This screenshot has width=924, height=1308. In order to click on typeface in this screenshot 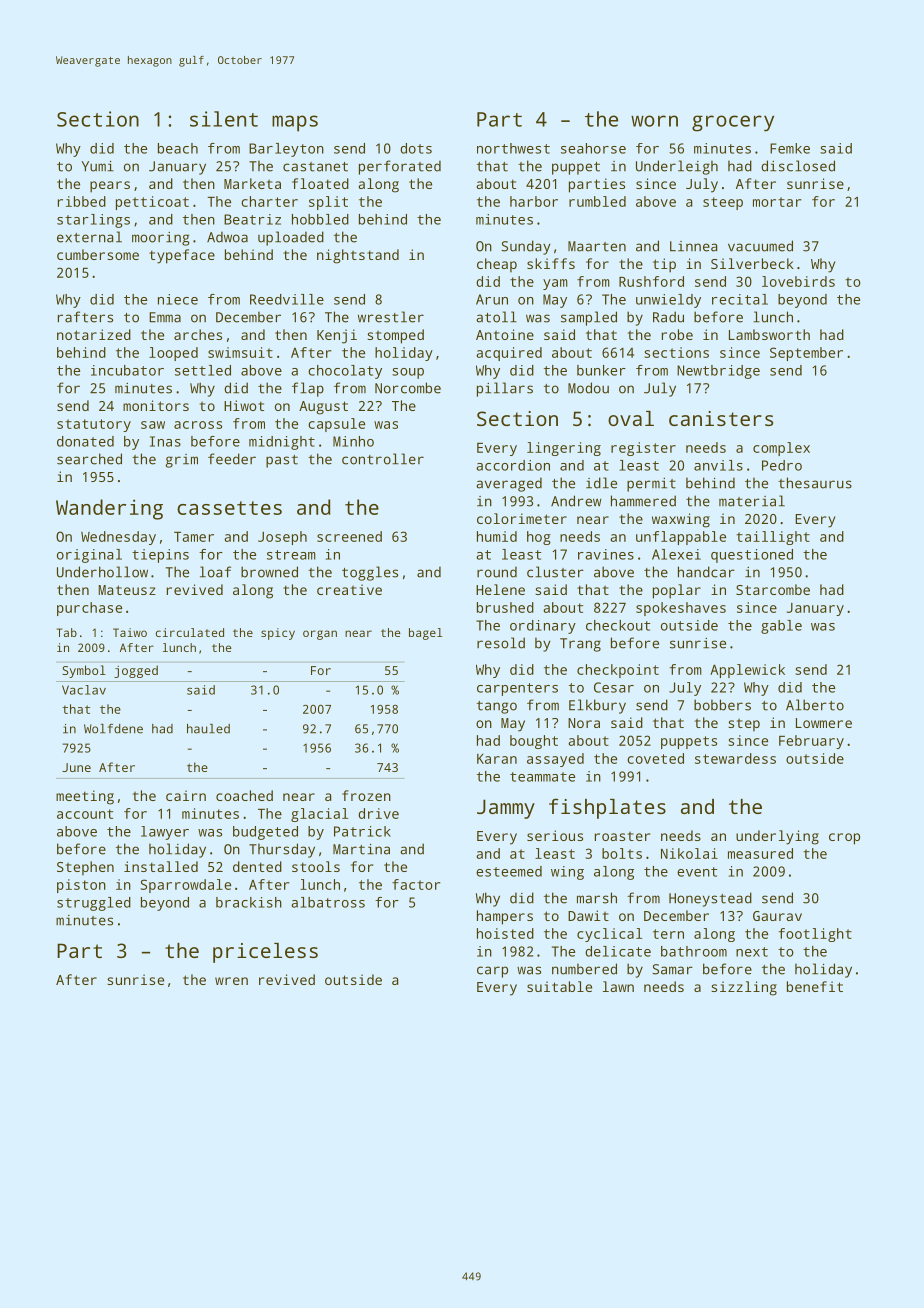, I will do `click(182, 256)`.
